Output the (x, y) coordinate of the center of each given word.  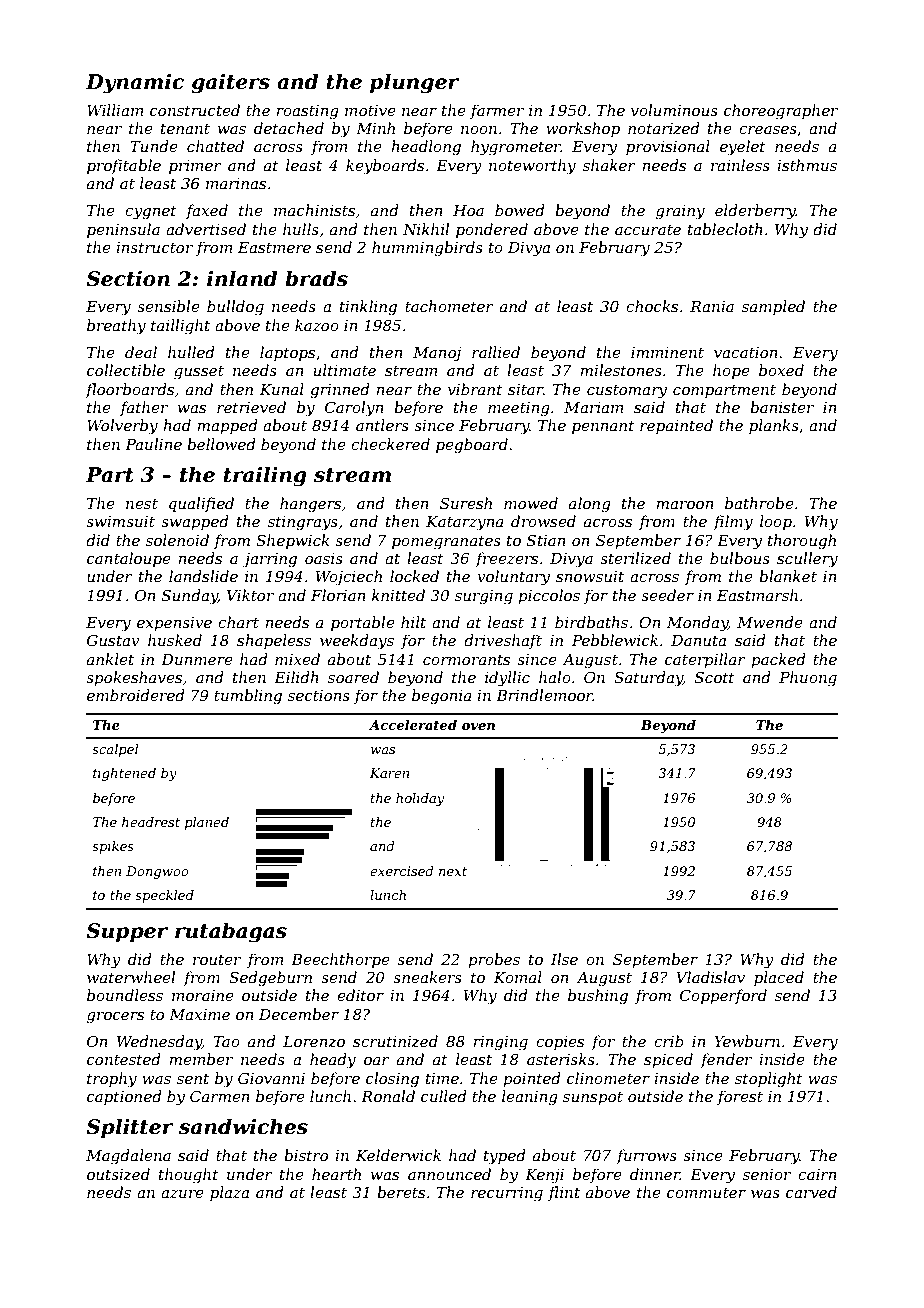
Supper (127, 932)
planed (207, 823)
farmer (497, 111)
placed (779, 978)
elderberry (755, 212)
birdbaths (591, 622)
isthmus (807, 165)
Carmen (220, 1096)
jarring (269, 560)
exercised (401, 871)
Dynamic (135, 83)
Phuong (808, 679)
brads (316, 278)
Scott (715, 677)
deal (141, 352)
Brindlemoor (544, 695)
